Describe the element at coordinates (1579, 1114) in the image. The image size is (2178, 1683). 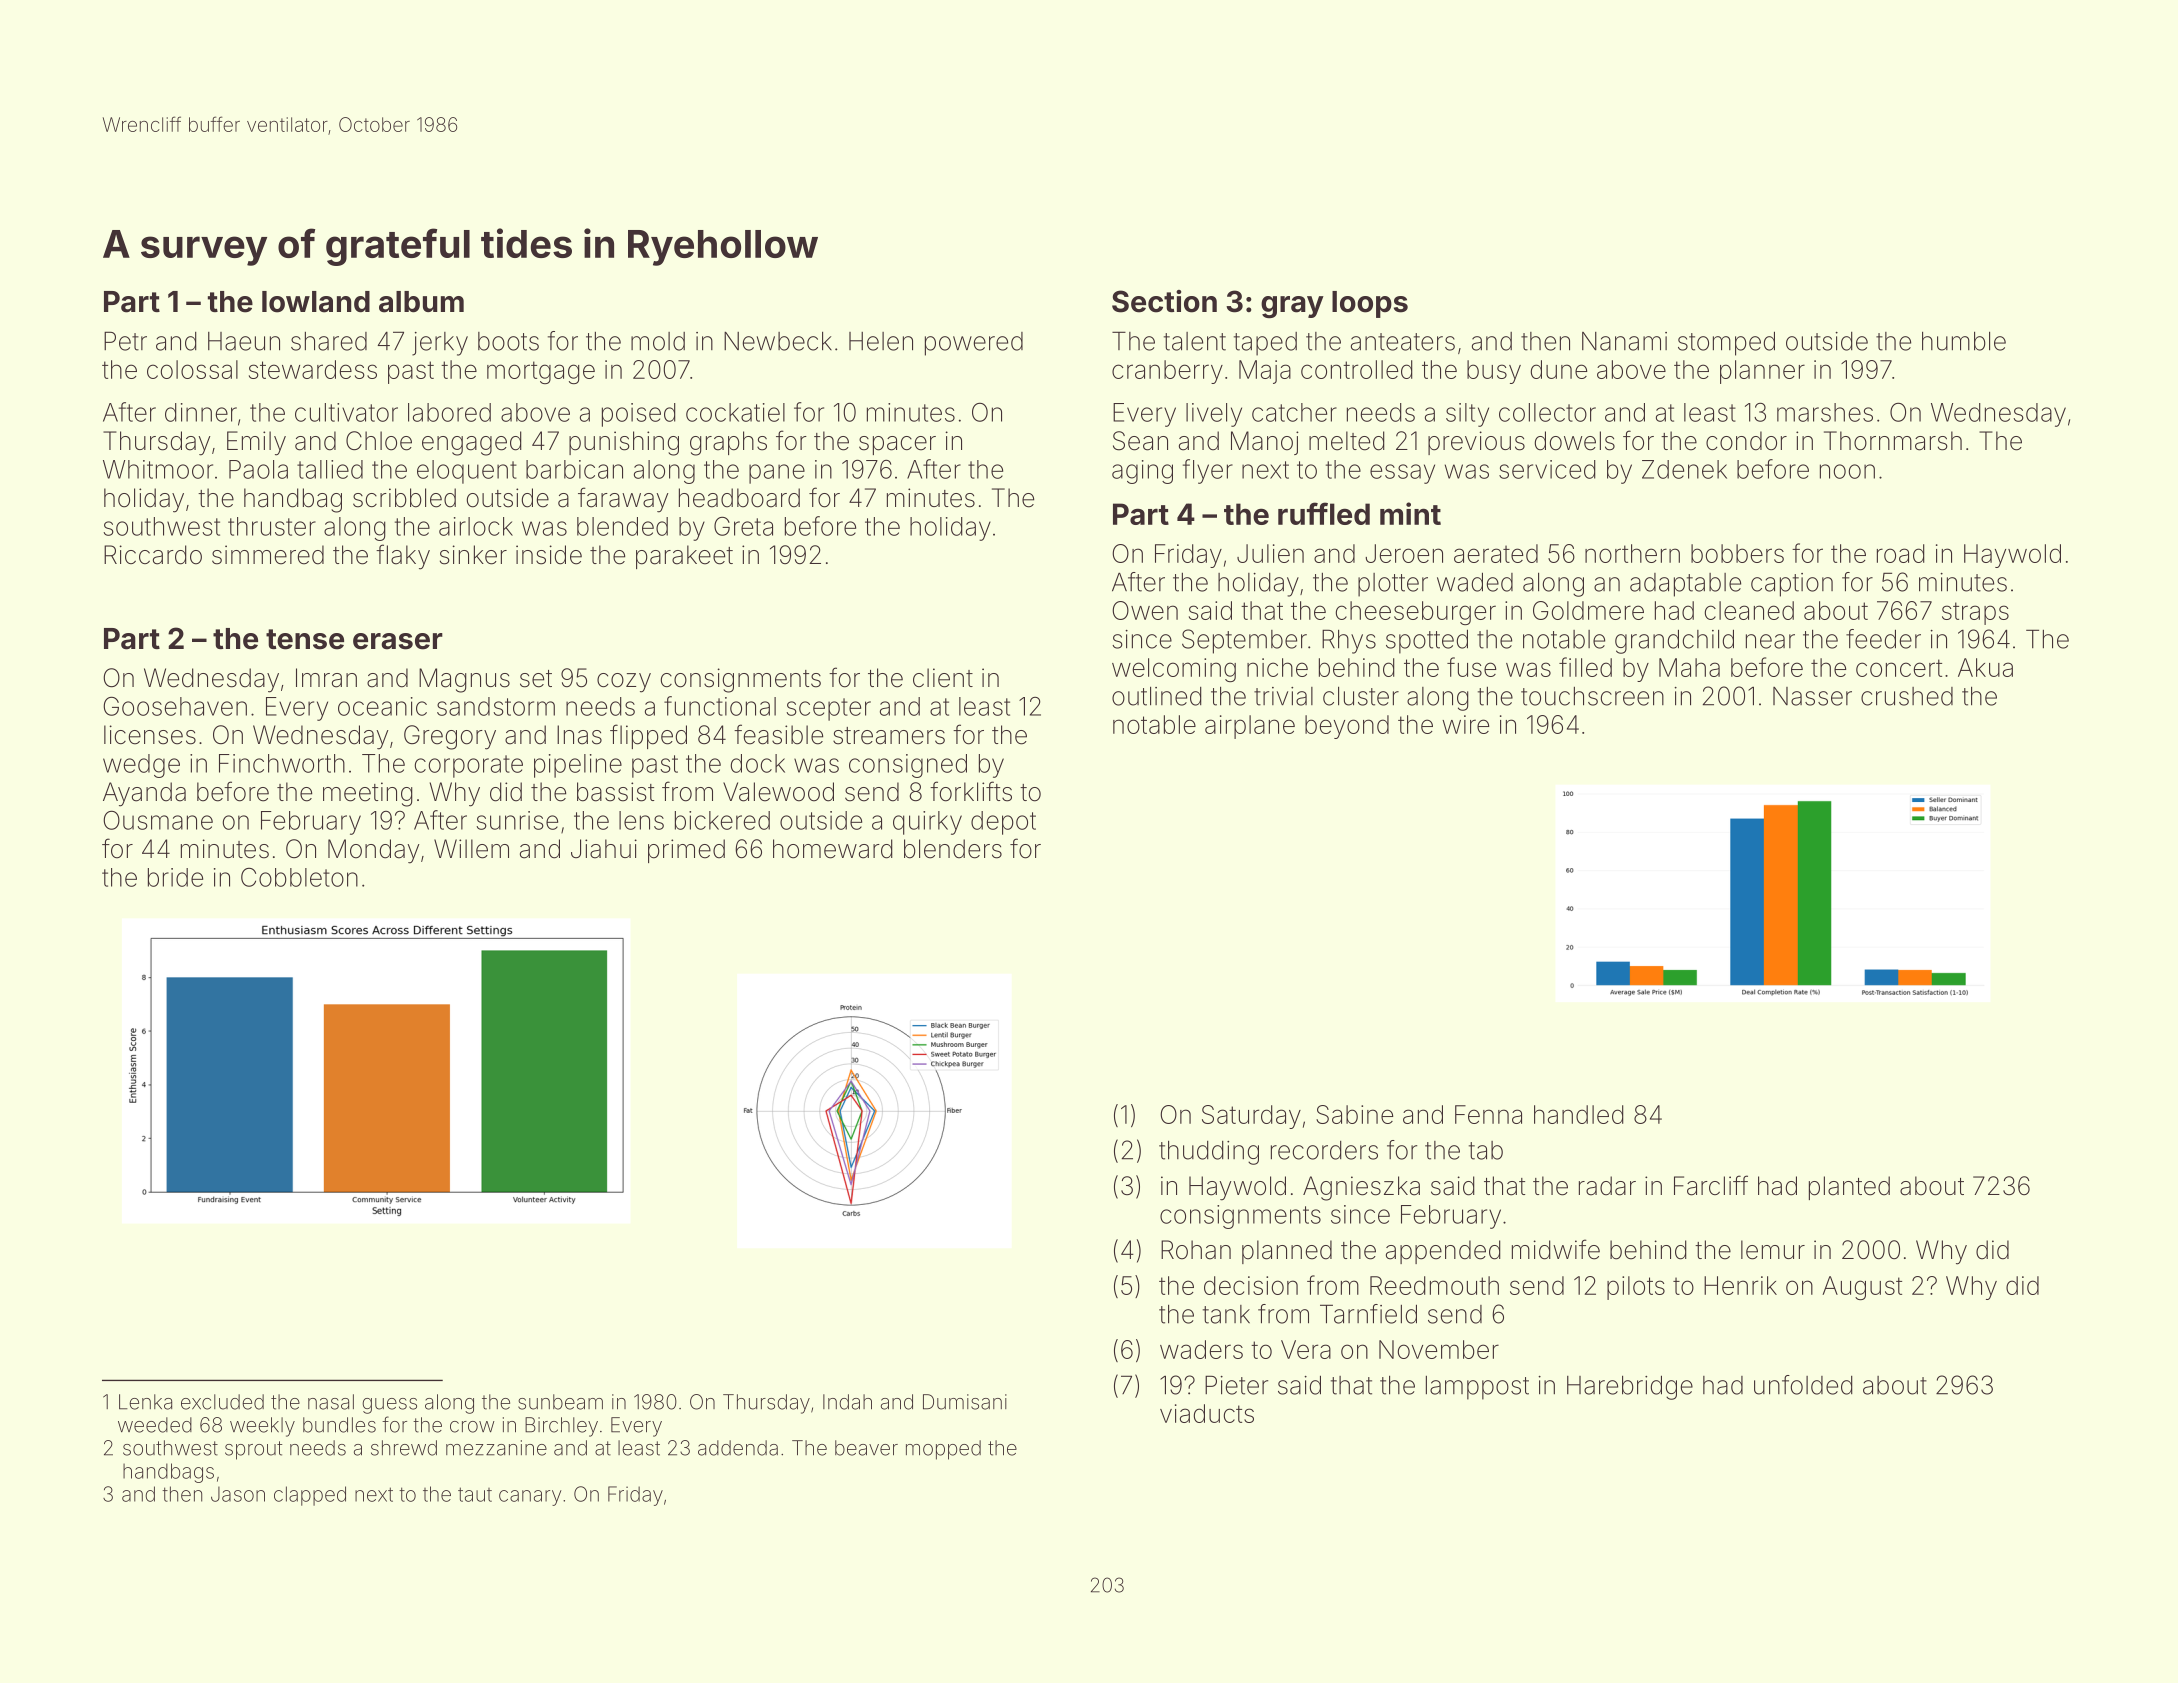
I see `handled` at that location.
